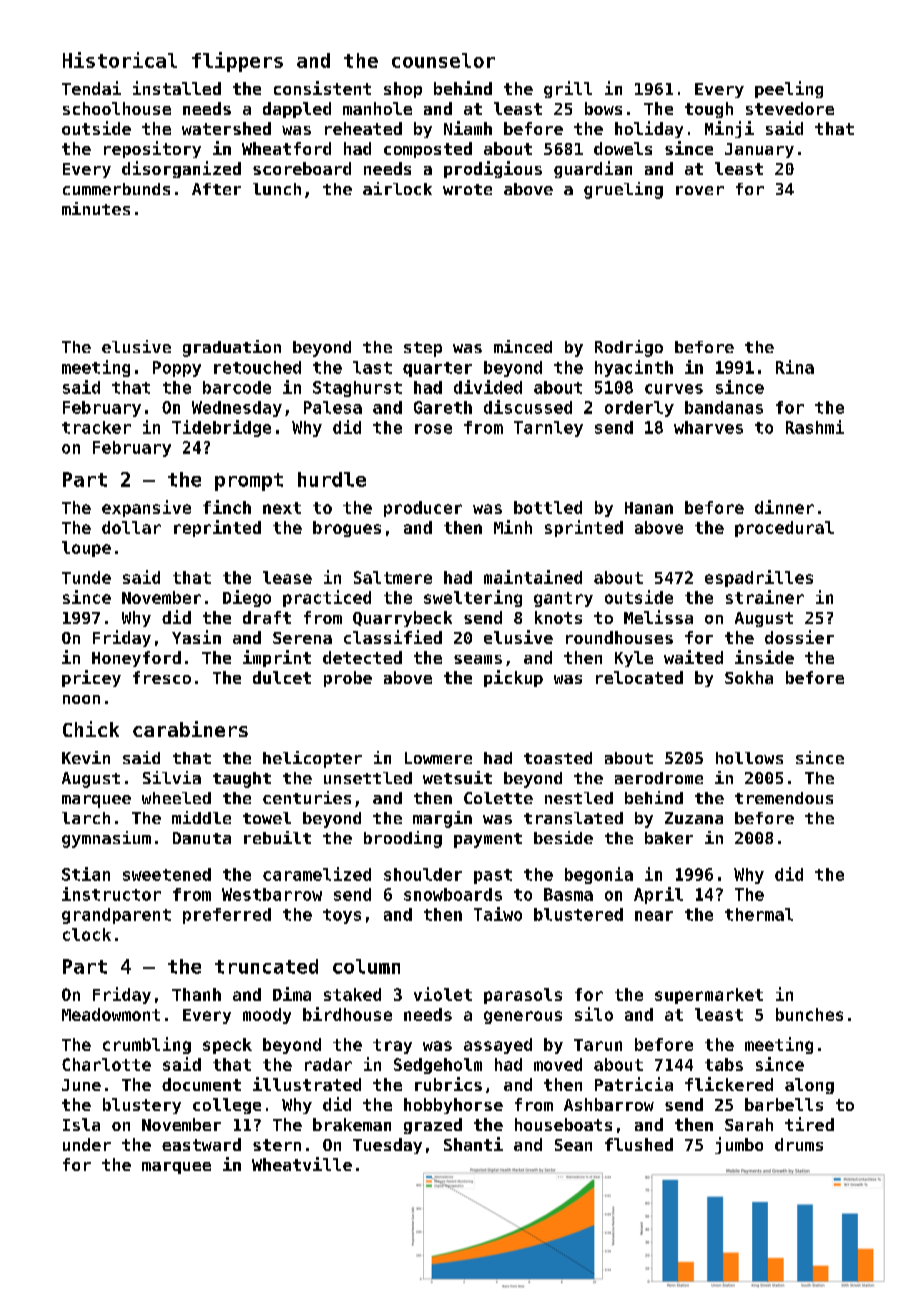  What do you see at coordinates (795, 367) in the document?
I see `Rina` at bounding box center [795, 367].
